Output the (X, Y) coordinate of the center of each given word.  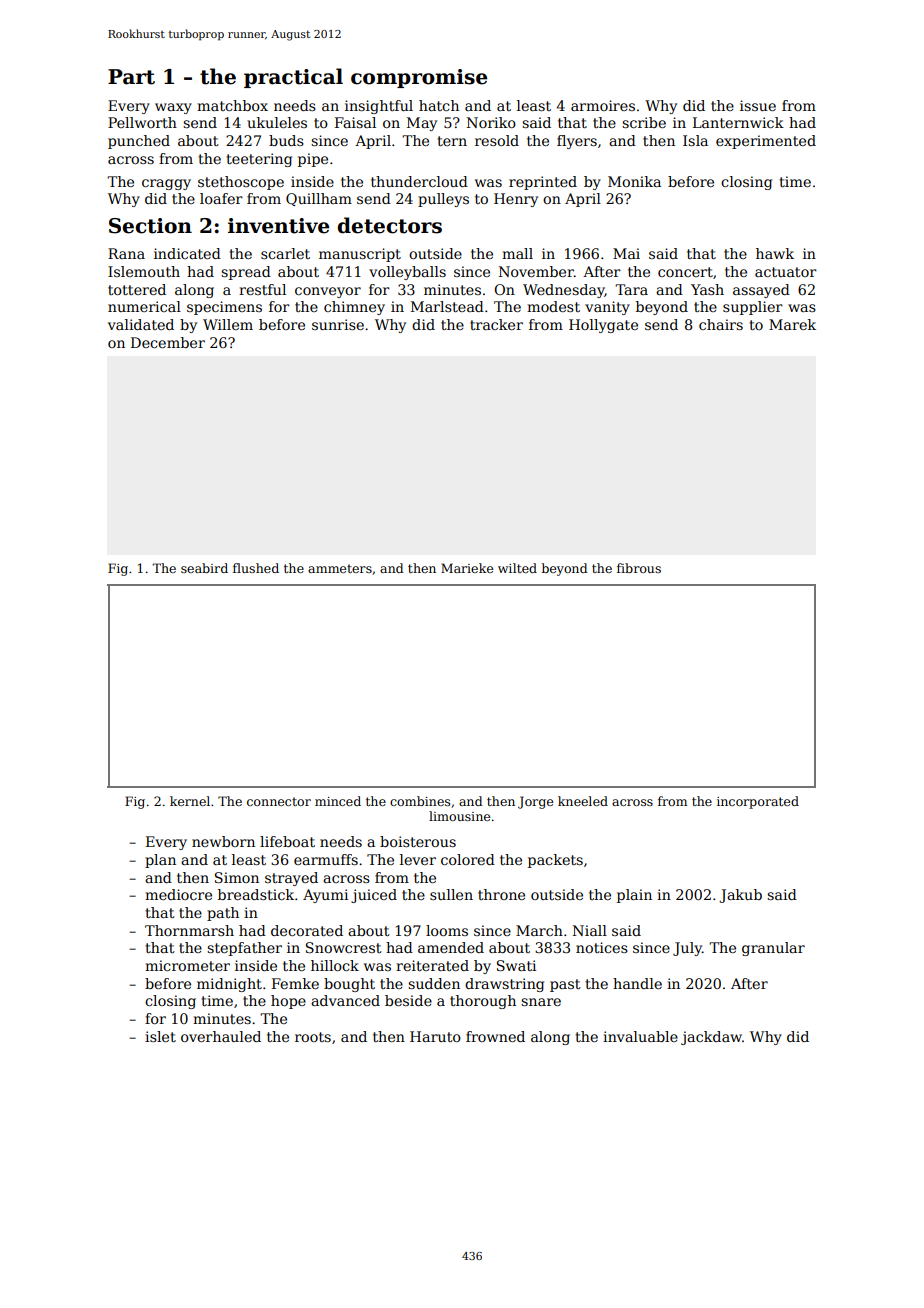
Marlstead (447, 306)
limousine (459, 816)
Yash (707, 289)
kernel (190, 801)
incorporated (758, 802)
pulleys (443, 200)
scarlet (285, 253)
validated (141, 324)
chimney (354, 308)
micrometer (187, 965)
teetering (259, 160)
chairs (721, 324)
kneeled (583, 801)
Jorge (535, 802)
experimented (766, 142)
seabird (204, 568)
